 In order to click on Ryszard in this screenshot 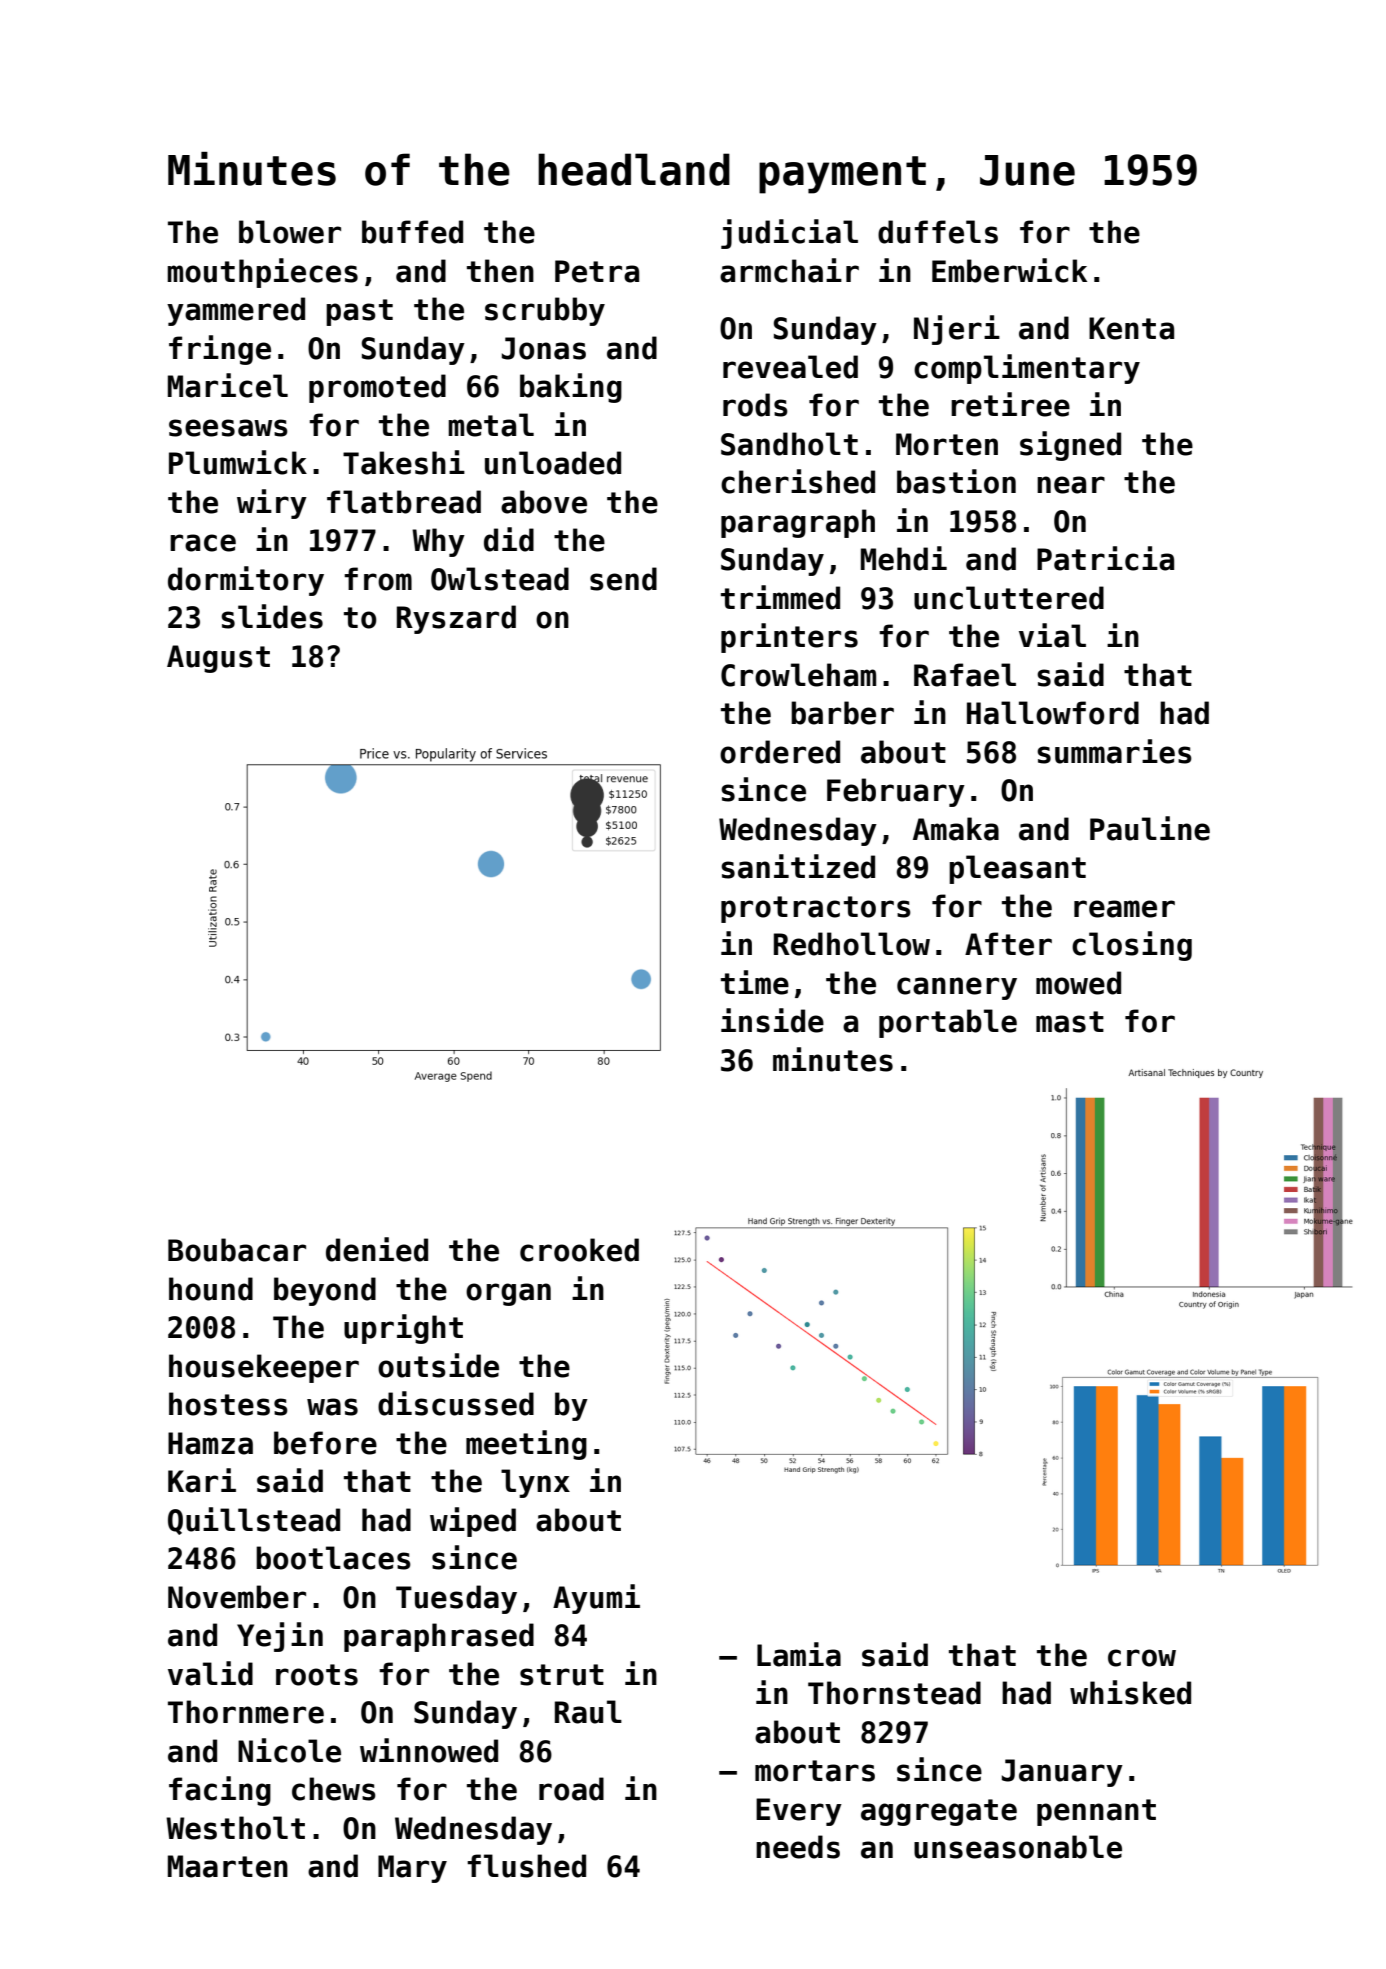, I will do `click(456, 619)`.
